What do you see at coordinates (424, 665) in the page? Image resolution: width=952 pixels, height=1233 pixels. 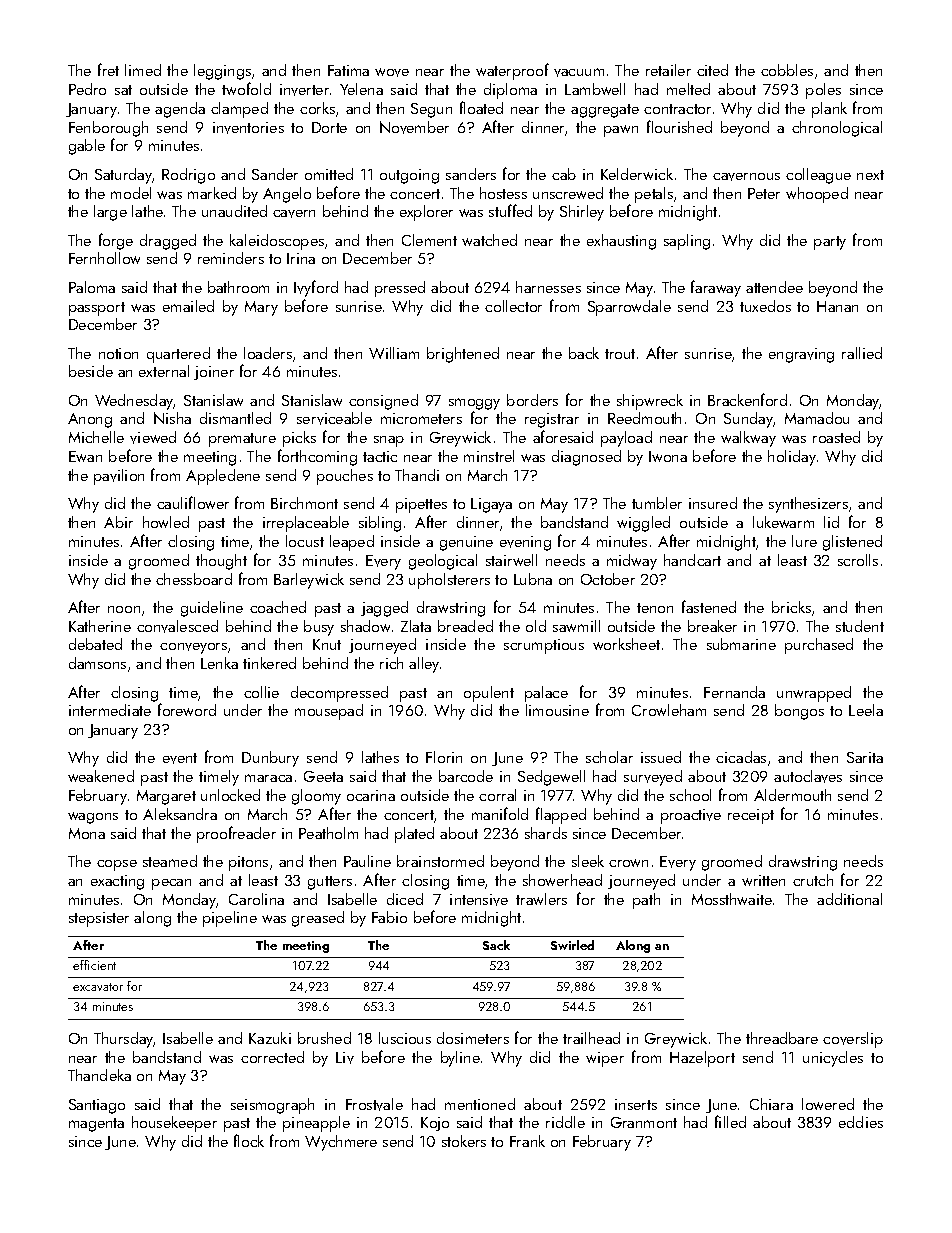 I see `alley` at bounding box center [424, 665].
